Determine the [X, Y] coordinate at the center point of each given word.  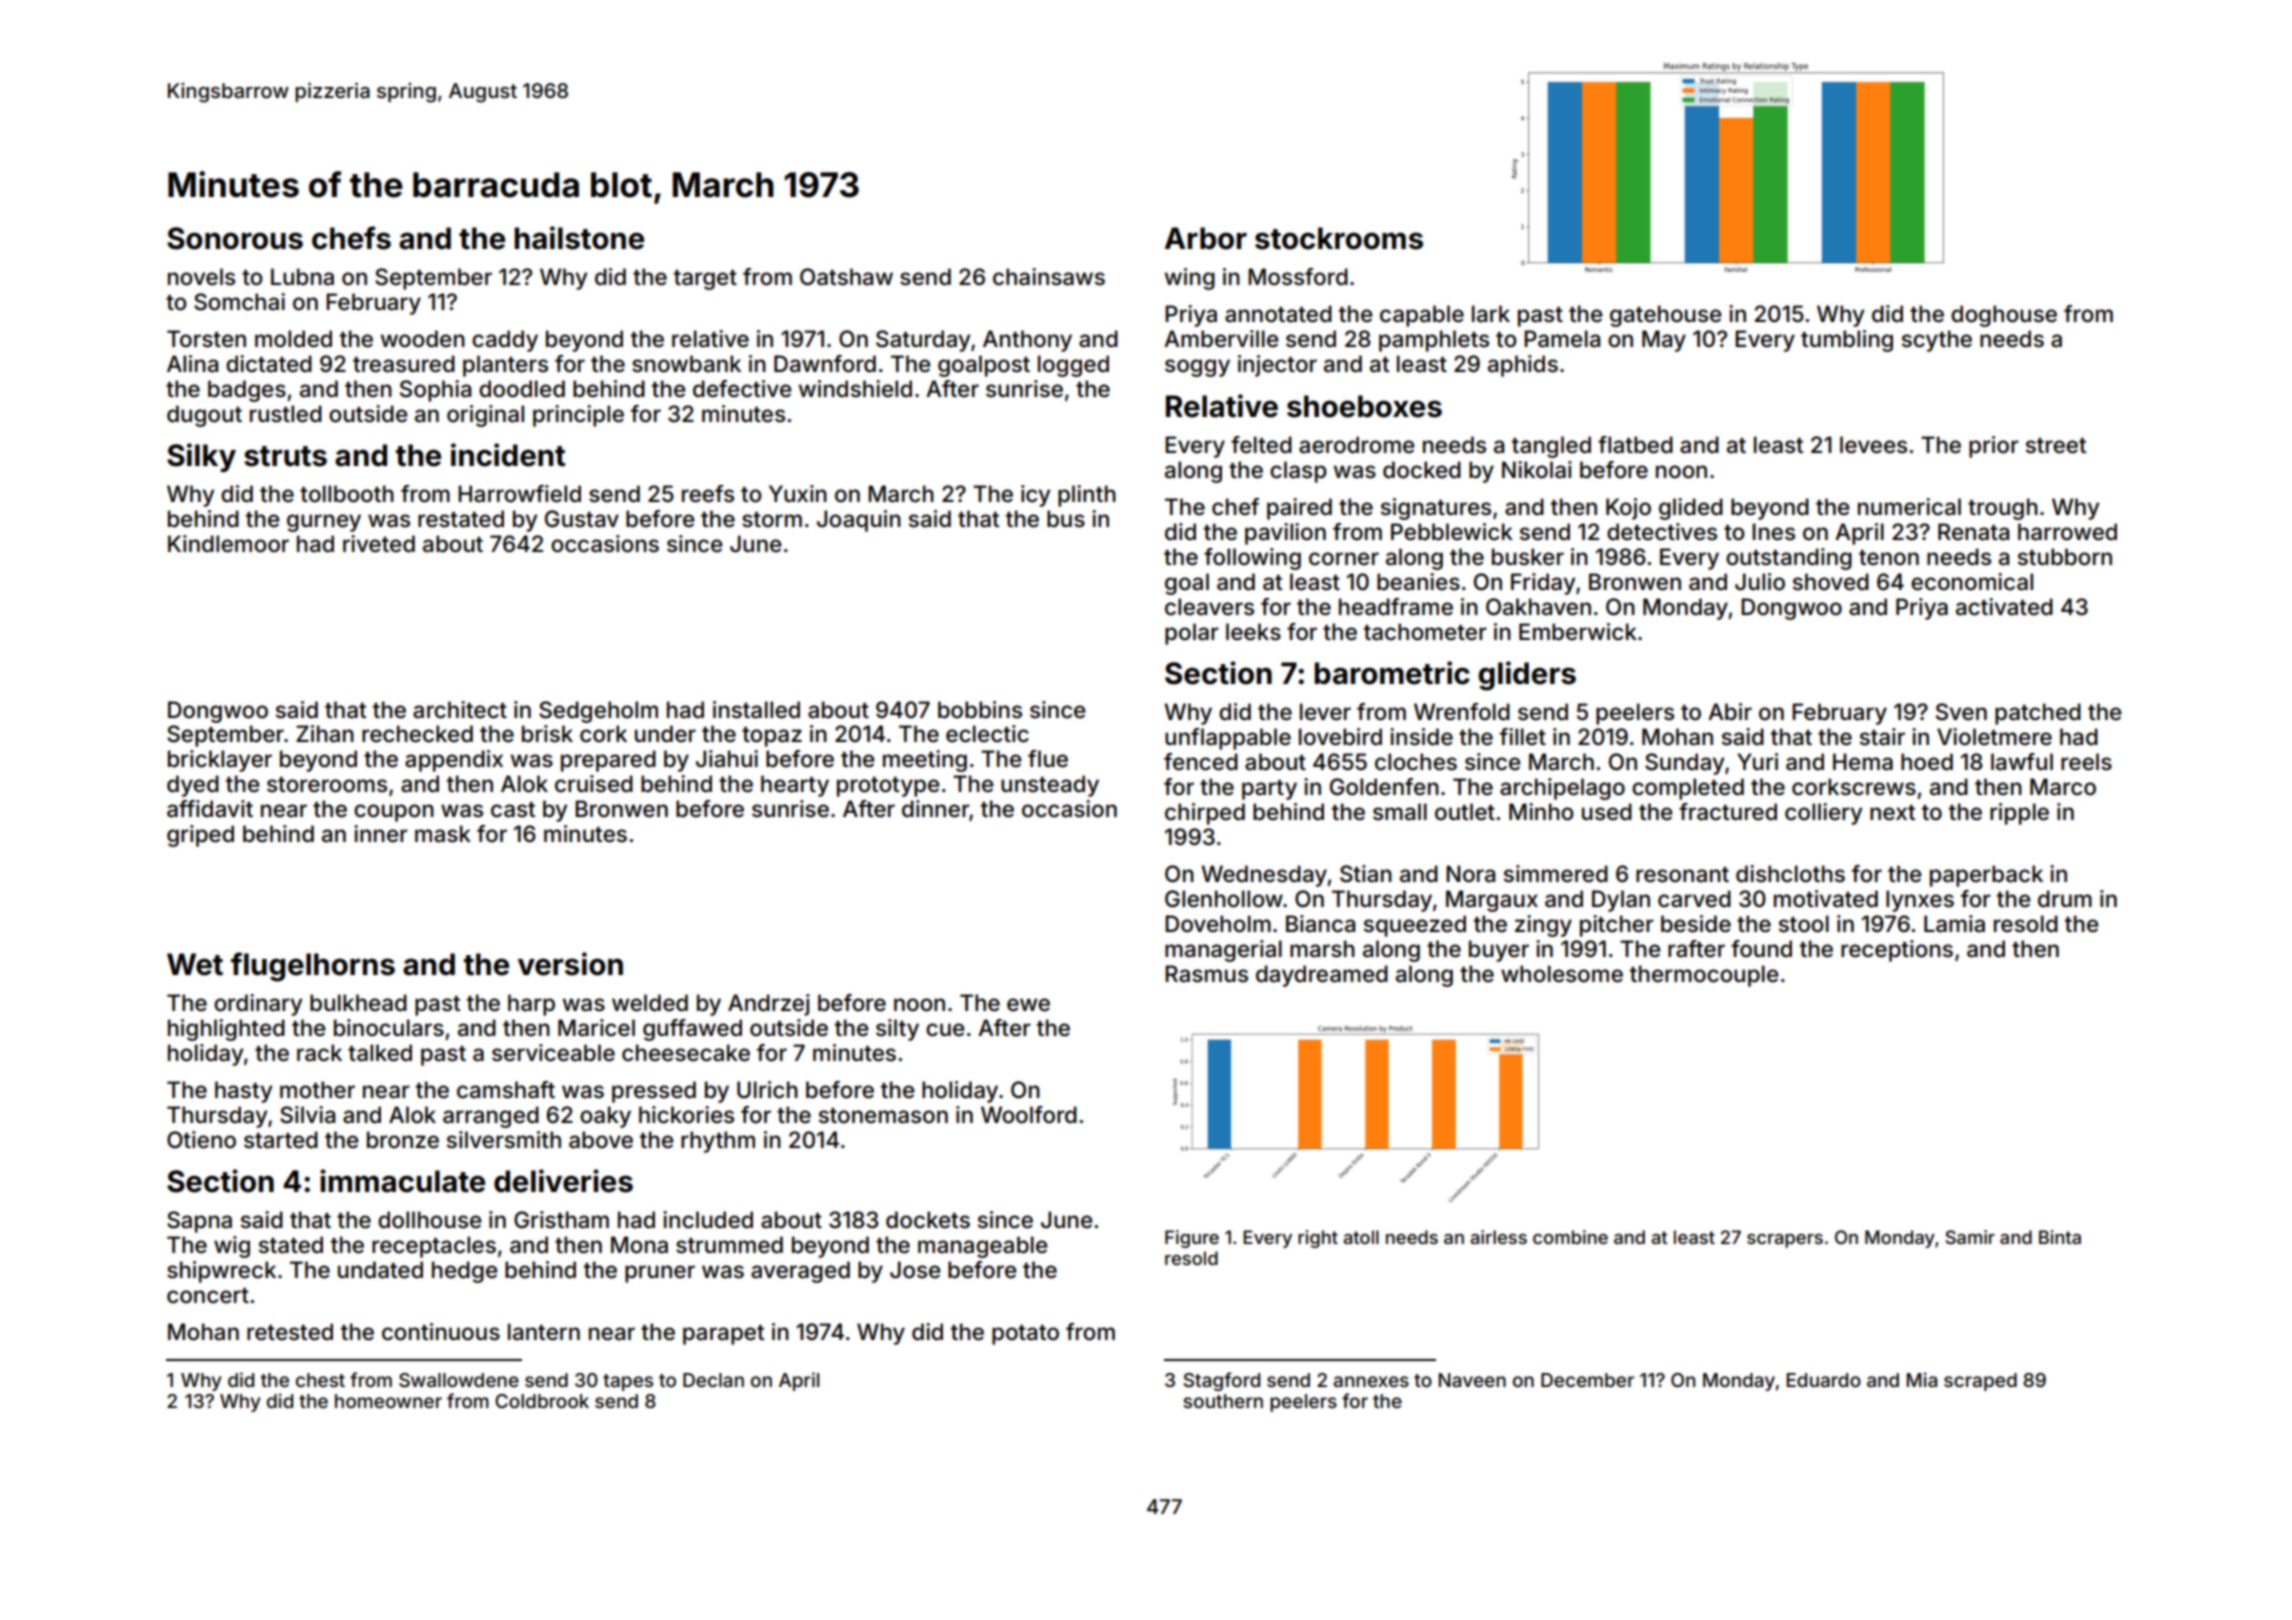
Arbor [1206, 238]
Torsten [206, 339]
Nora [1470, 874]
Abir [1730, 711]
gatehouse [1666, 316]
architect [460, 710]
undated [380, 1270]
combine [1570, 1237]
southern [1223, 1401]
